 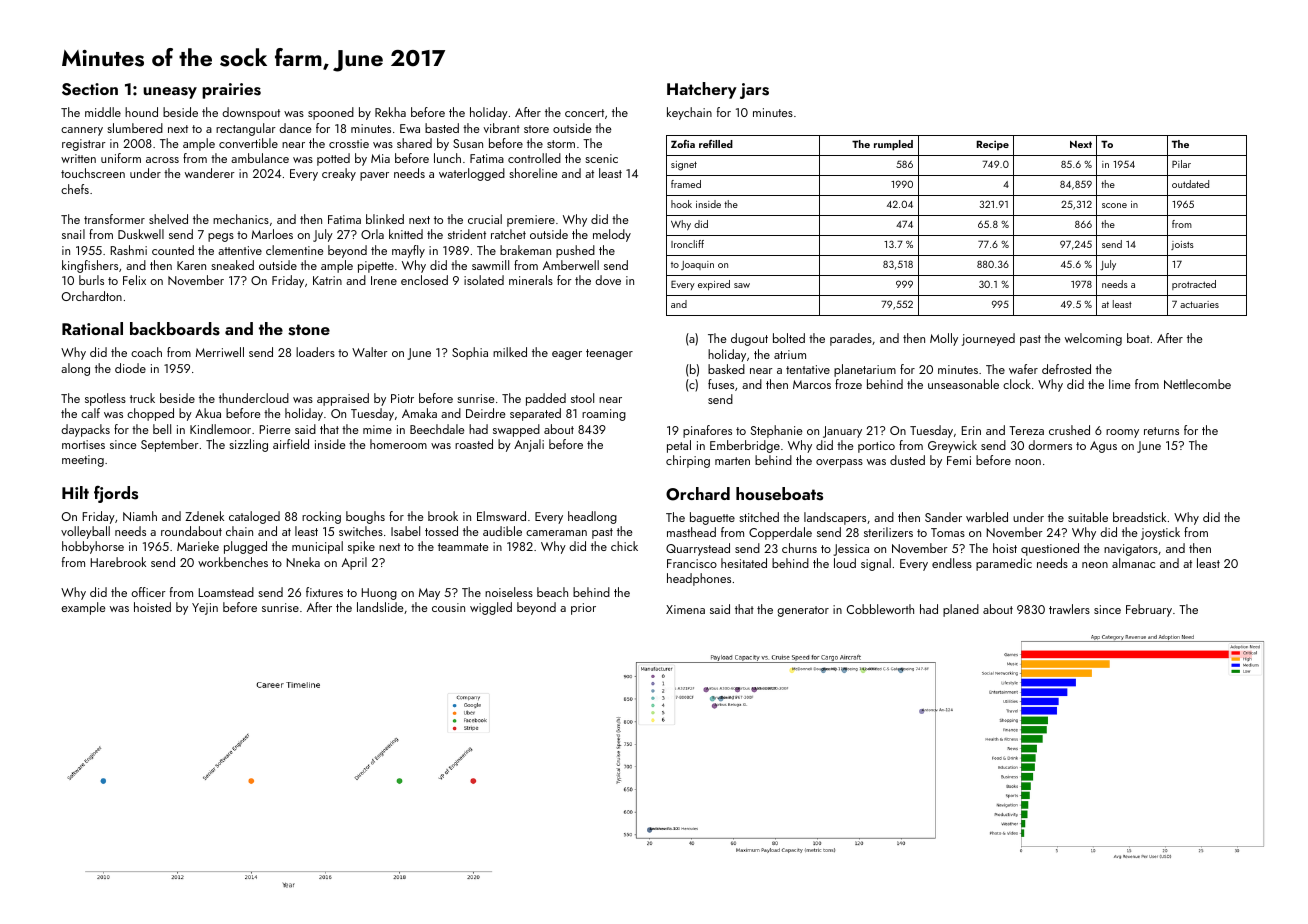 I want to click on spooned, so click(x=331, y=113).
